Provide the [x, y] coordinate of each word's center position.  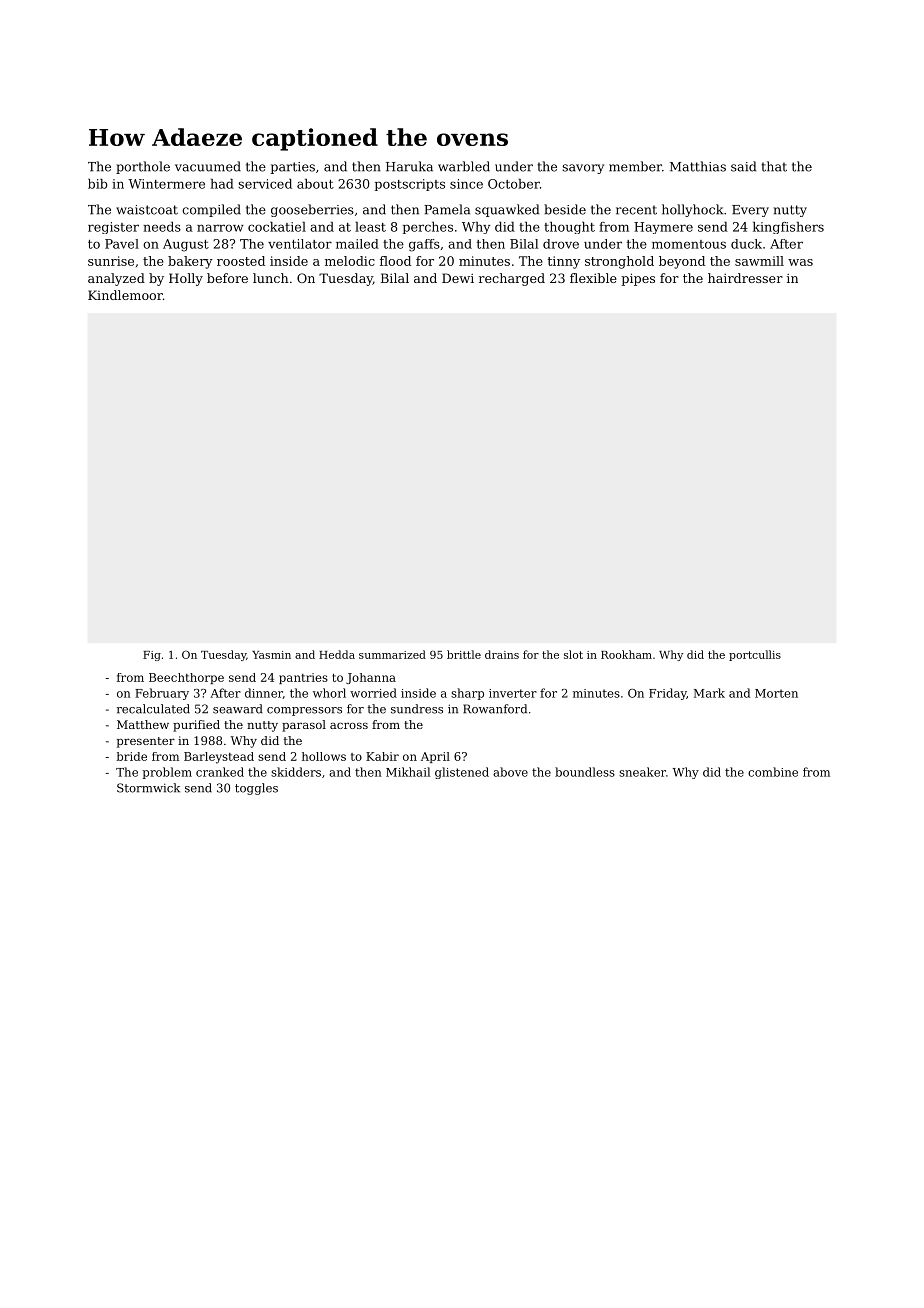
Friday [668, 694]
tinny [563, 262]
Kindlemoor [125, 295]
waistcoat [147, 210]
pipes [638, 279]
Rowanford [495, 709]
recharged [512, 279]
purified [196, 726]
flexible [593, 278]
